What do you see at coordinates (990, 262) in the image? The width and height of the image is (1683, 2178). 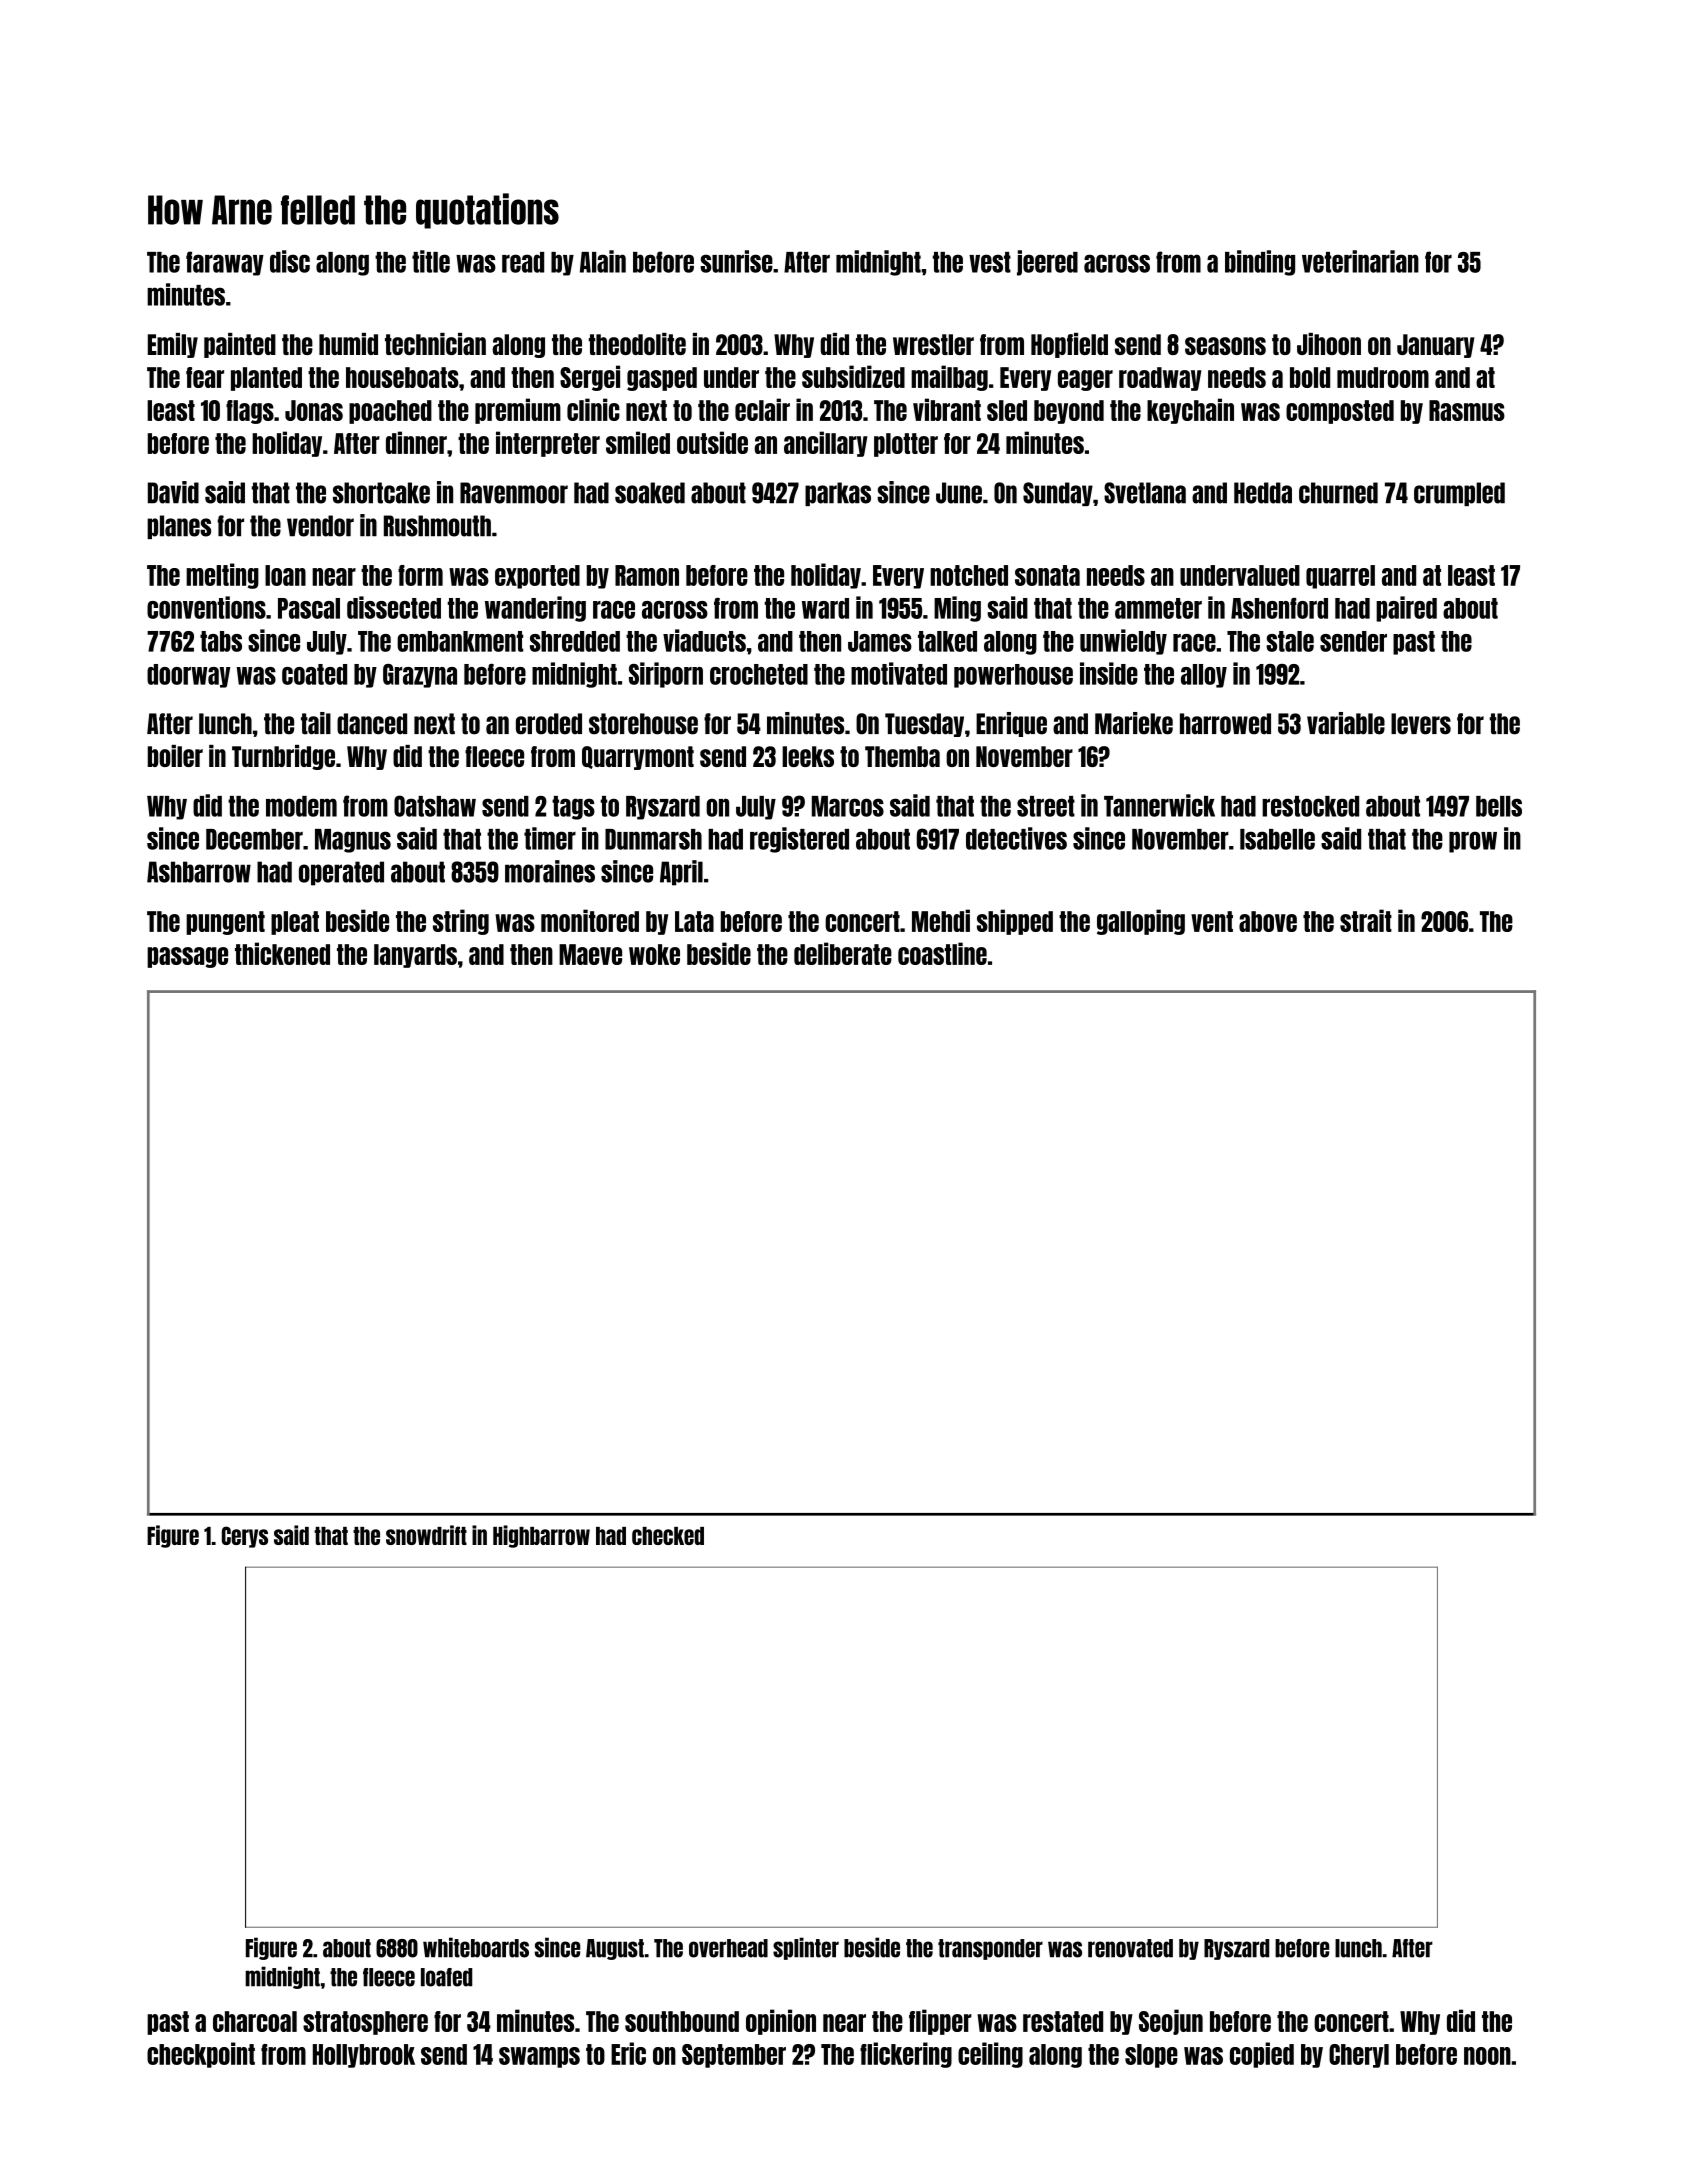 I see `vest` at bounding box center [990, 262].
